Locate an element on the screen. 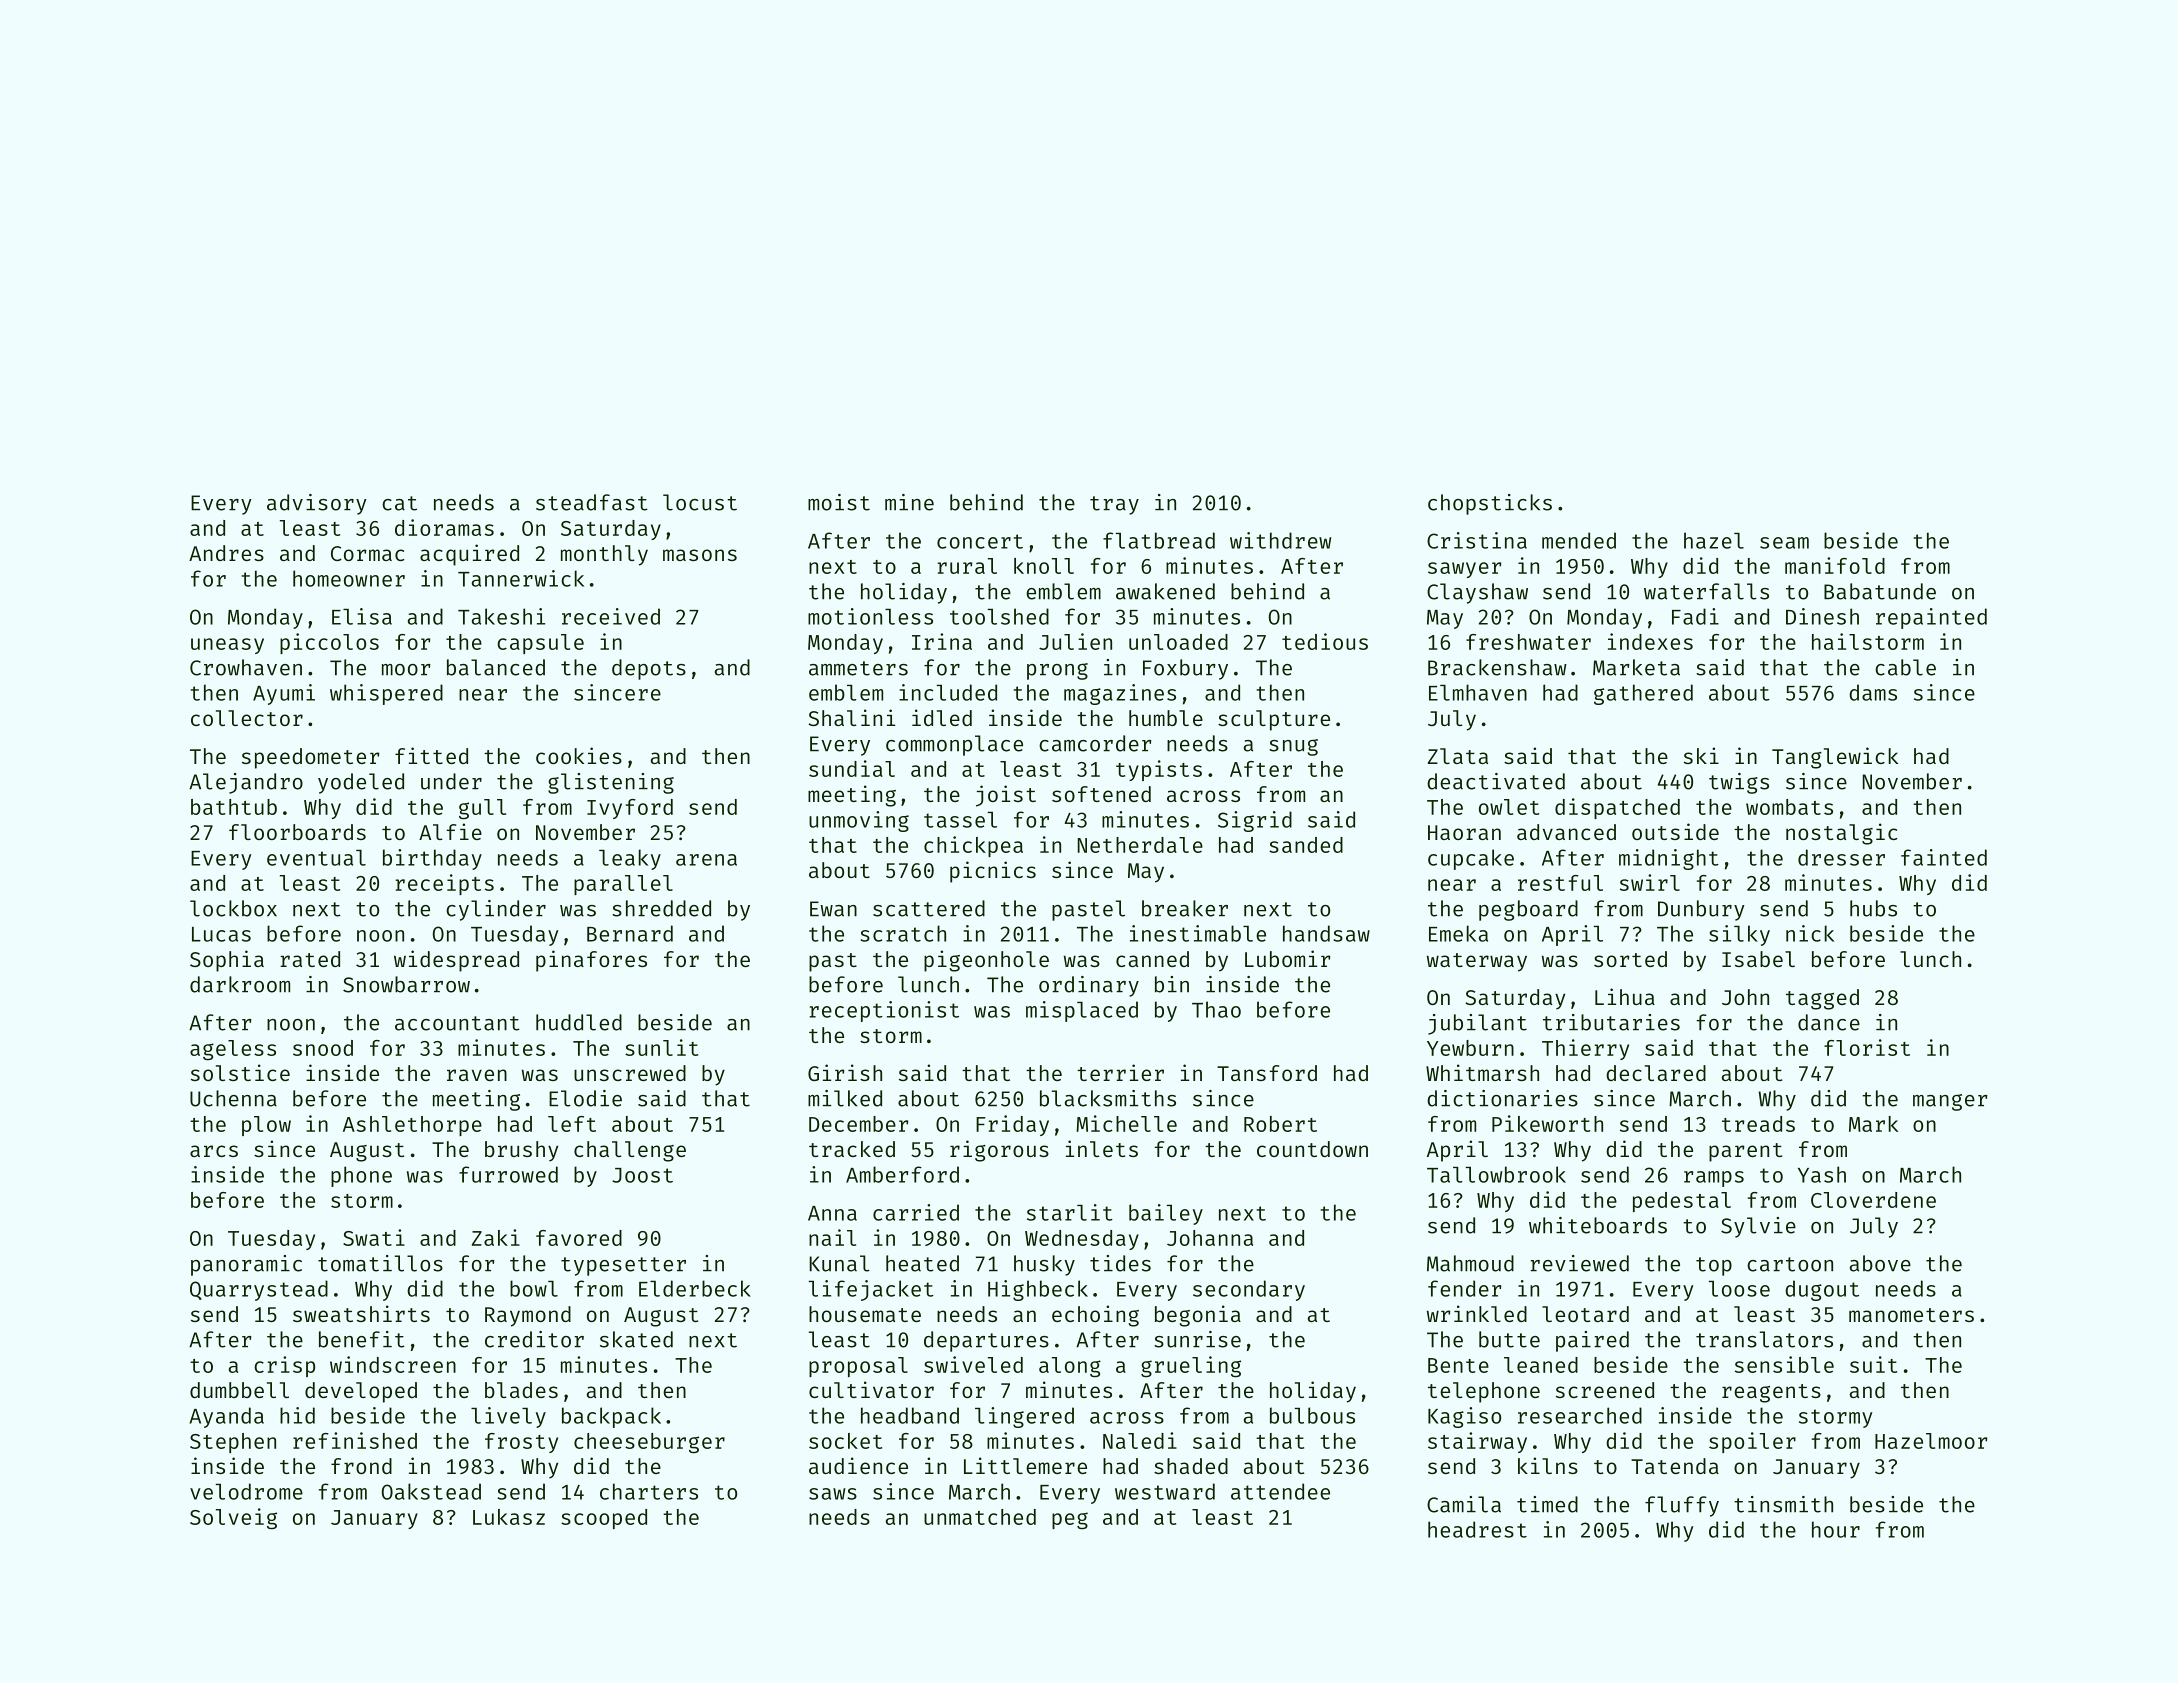  receptionist is located at coordinates (884, 1011).
